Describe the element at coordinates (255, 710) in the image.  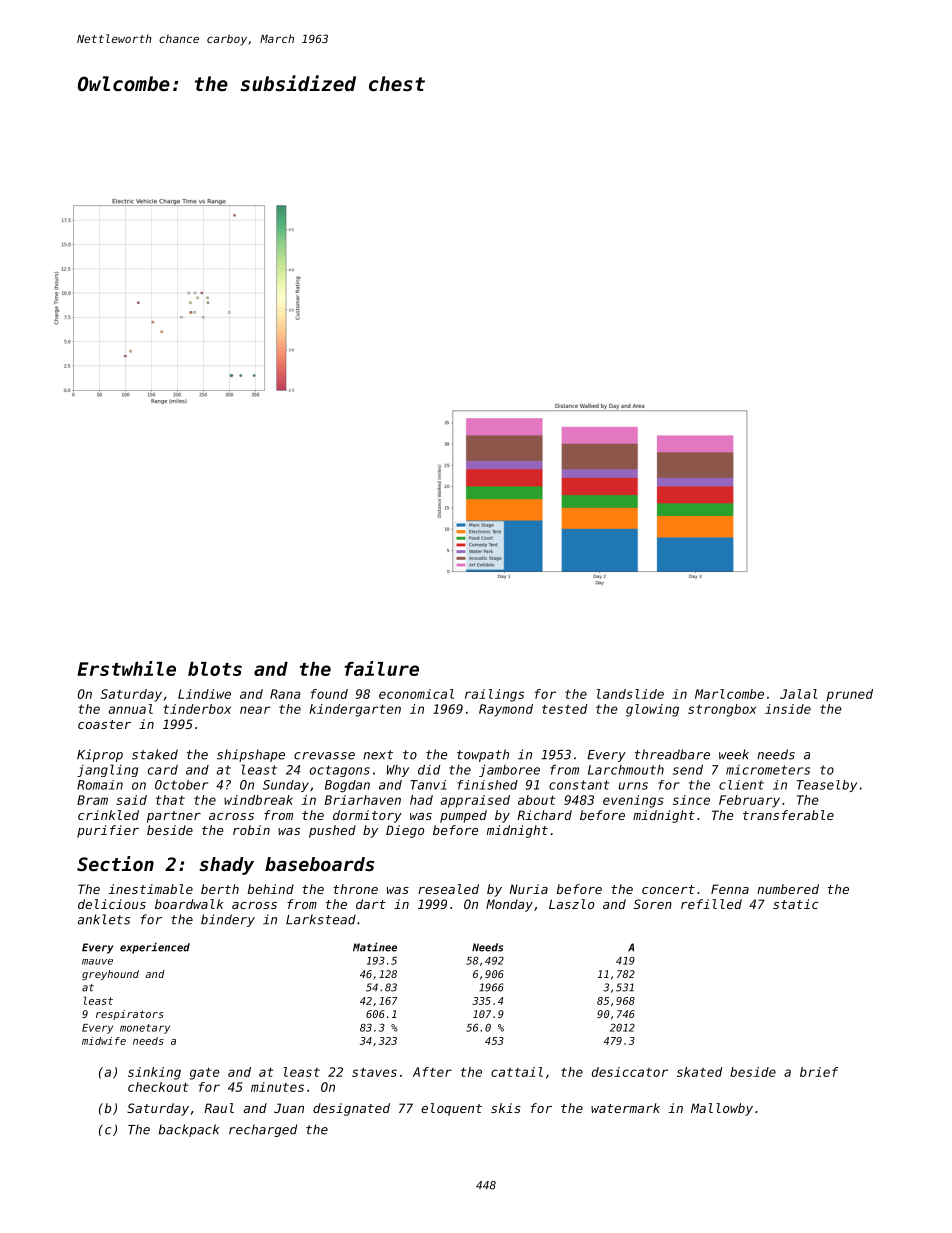
I see `near` at that location.
